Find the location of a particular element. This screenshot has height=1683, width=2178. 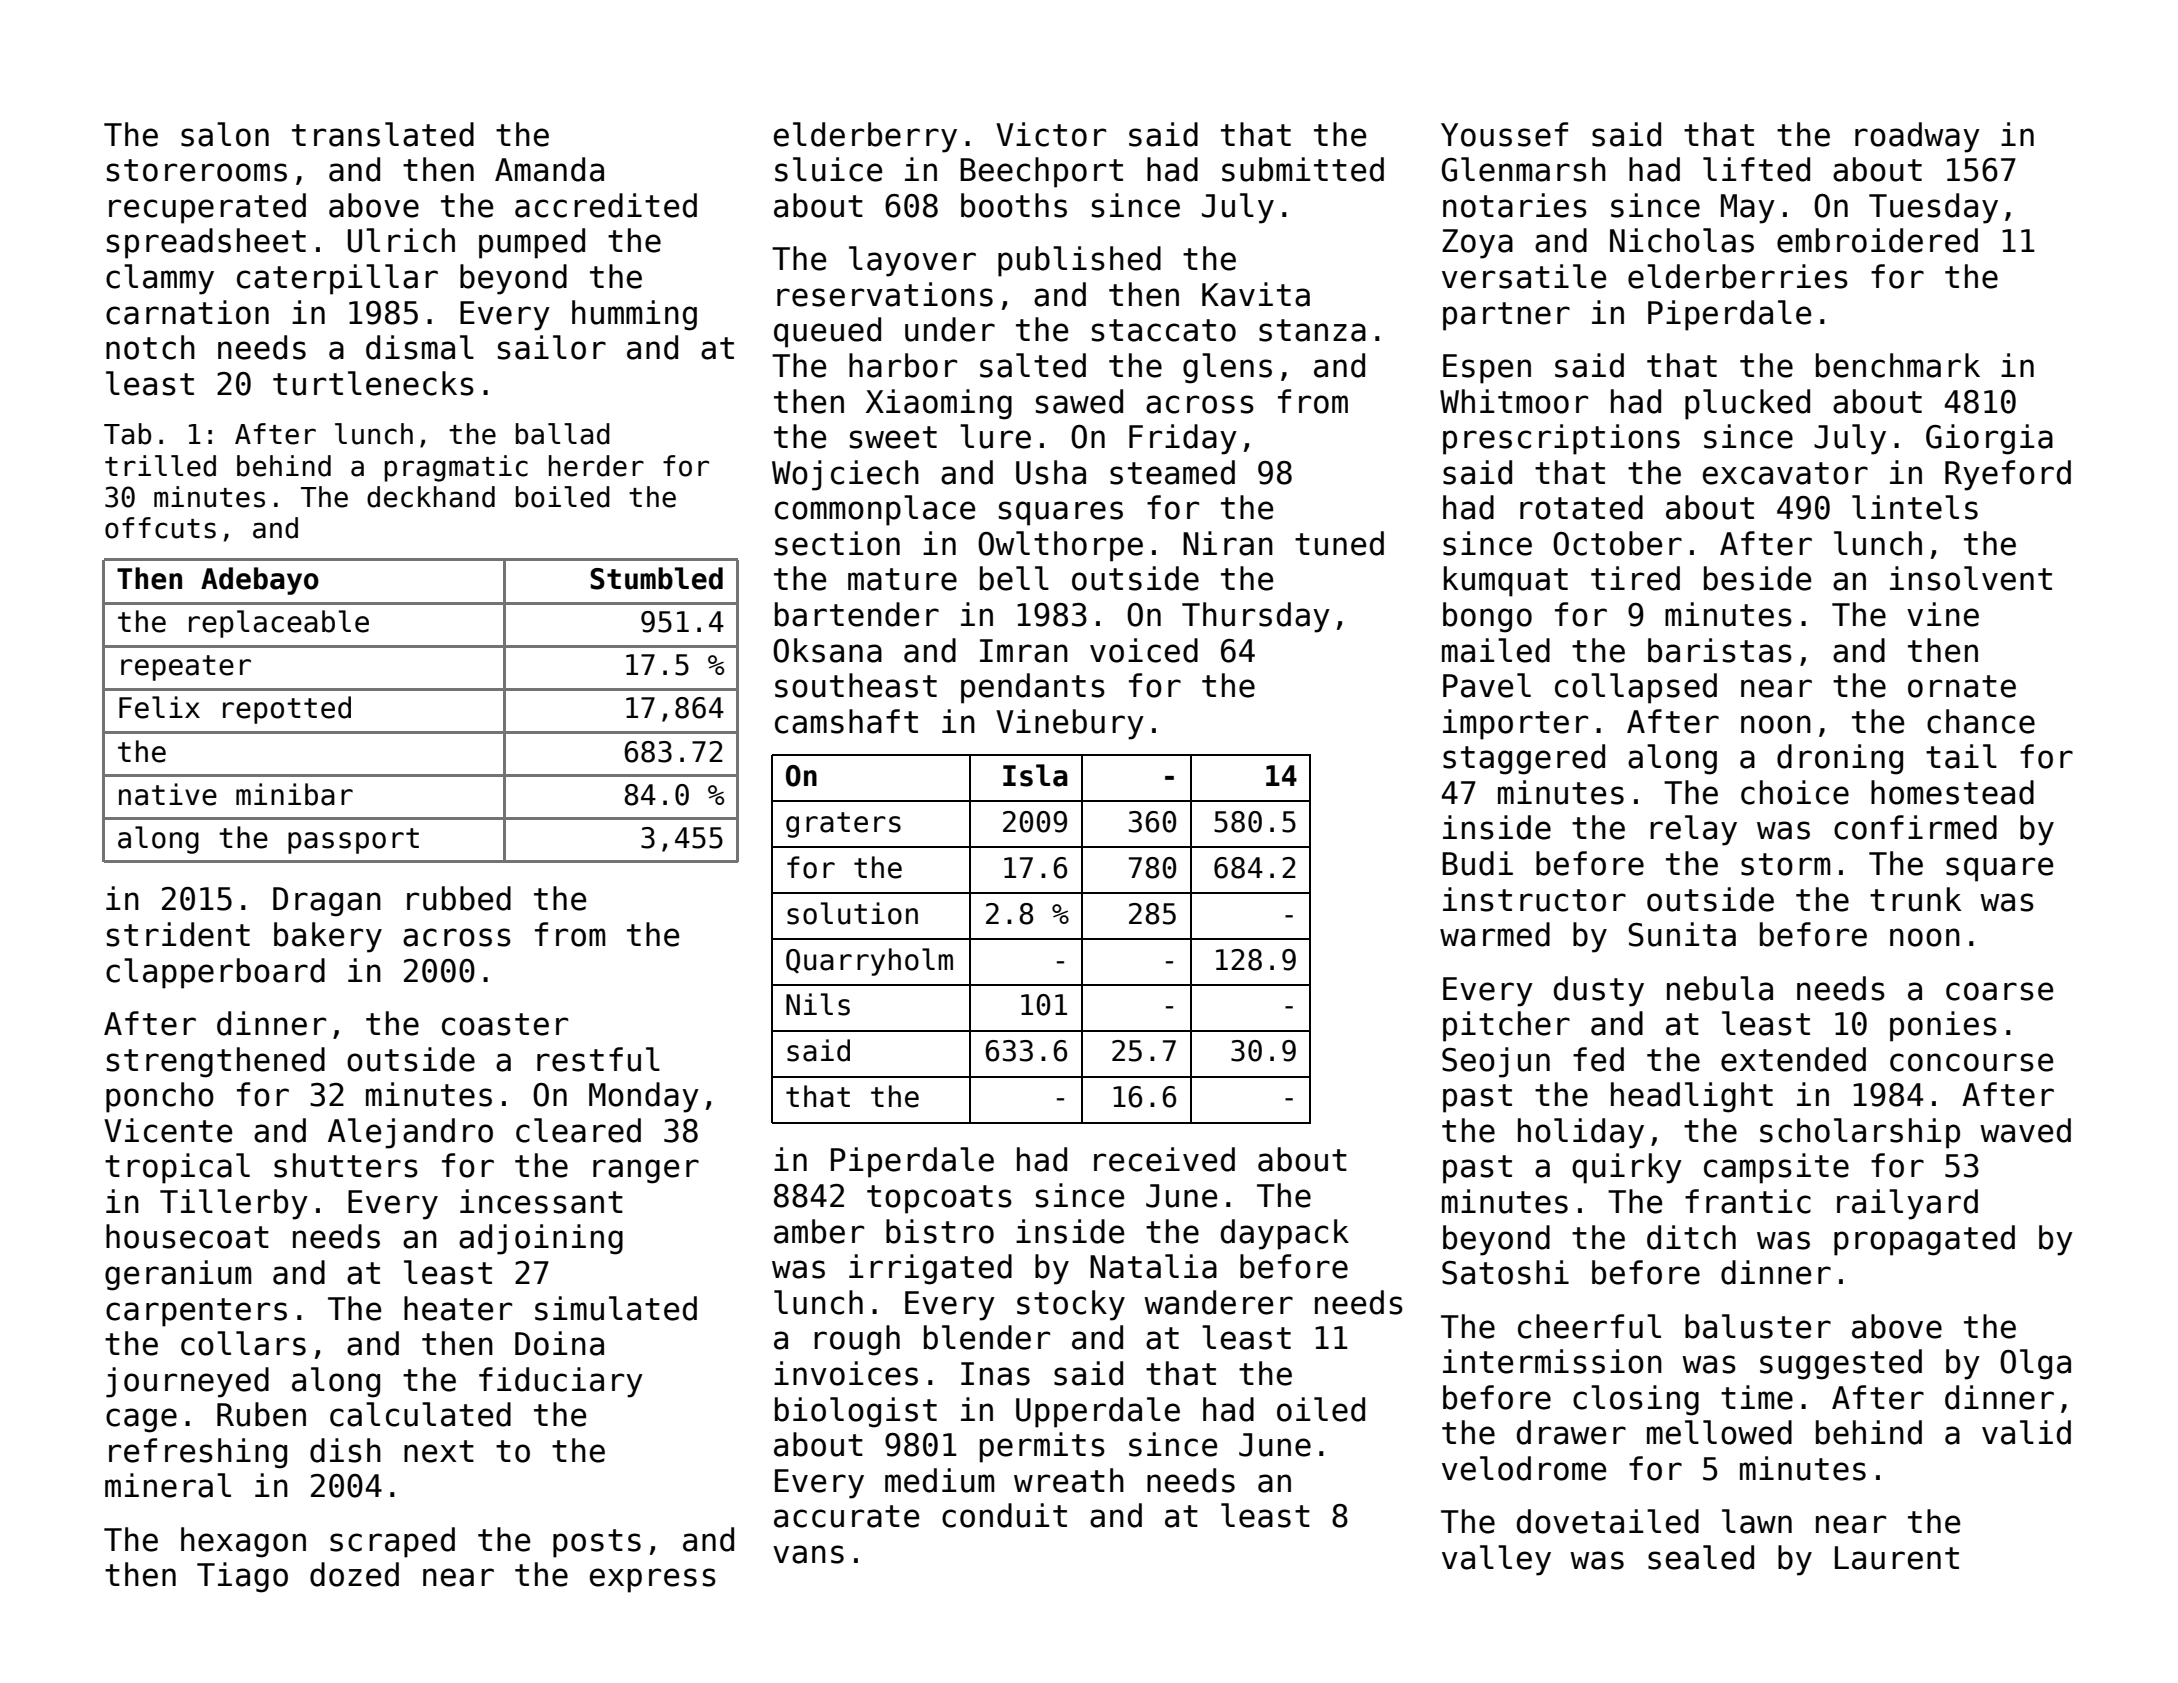

elderberry is located at coordinates (865, 137).
